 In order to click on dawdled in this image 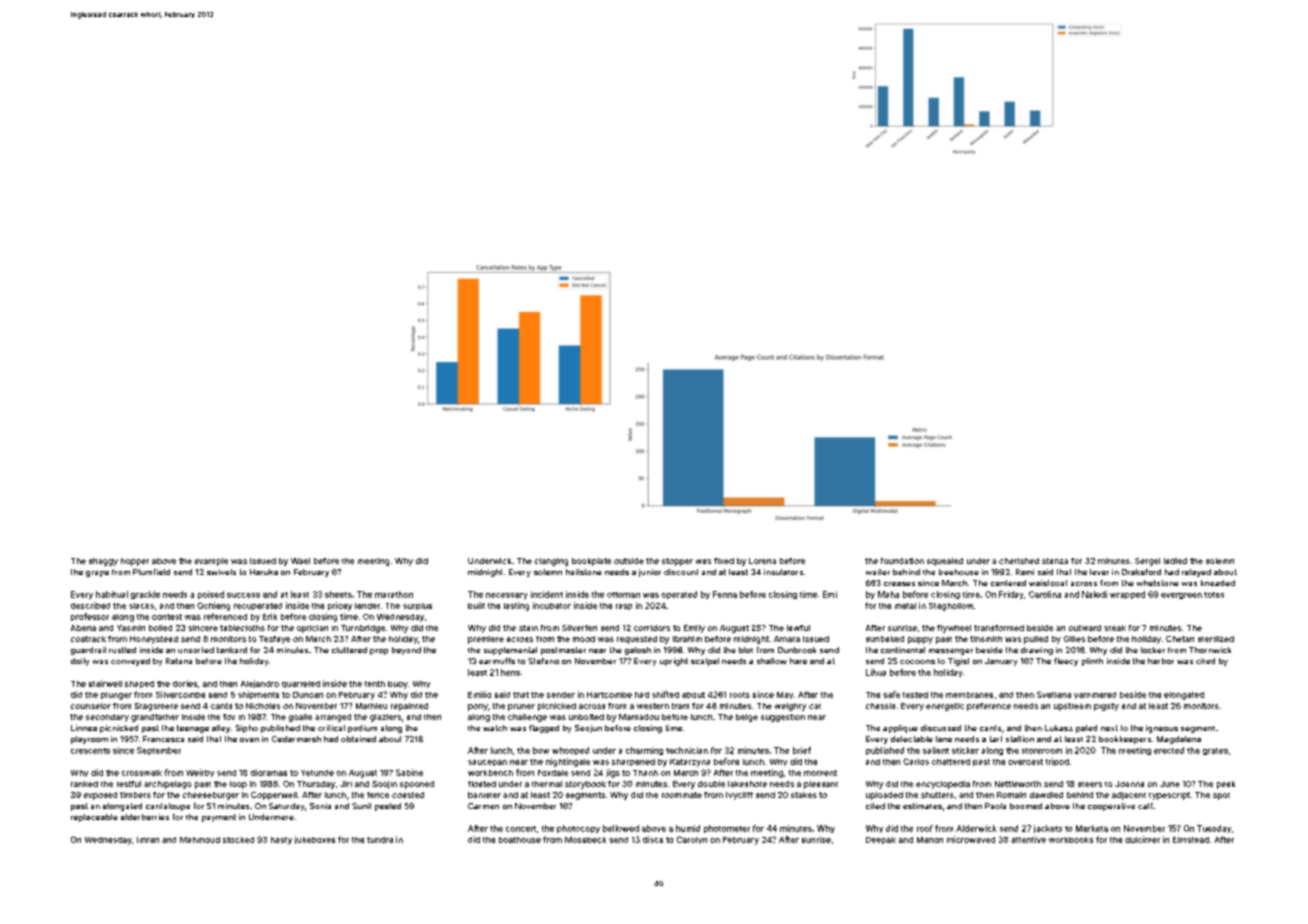, I will do `click(1046, 795)`.
